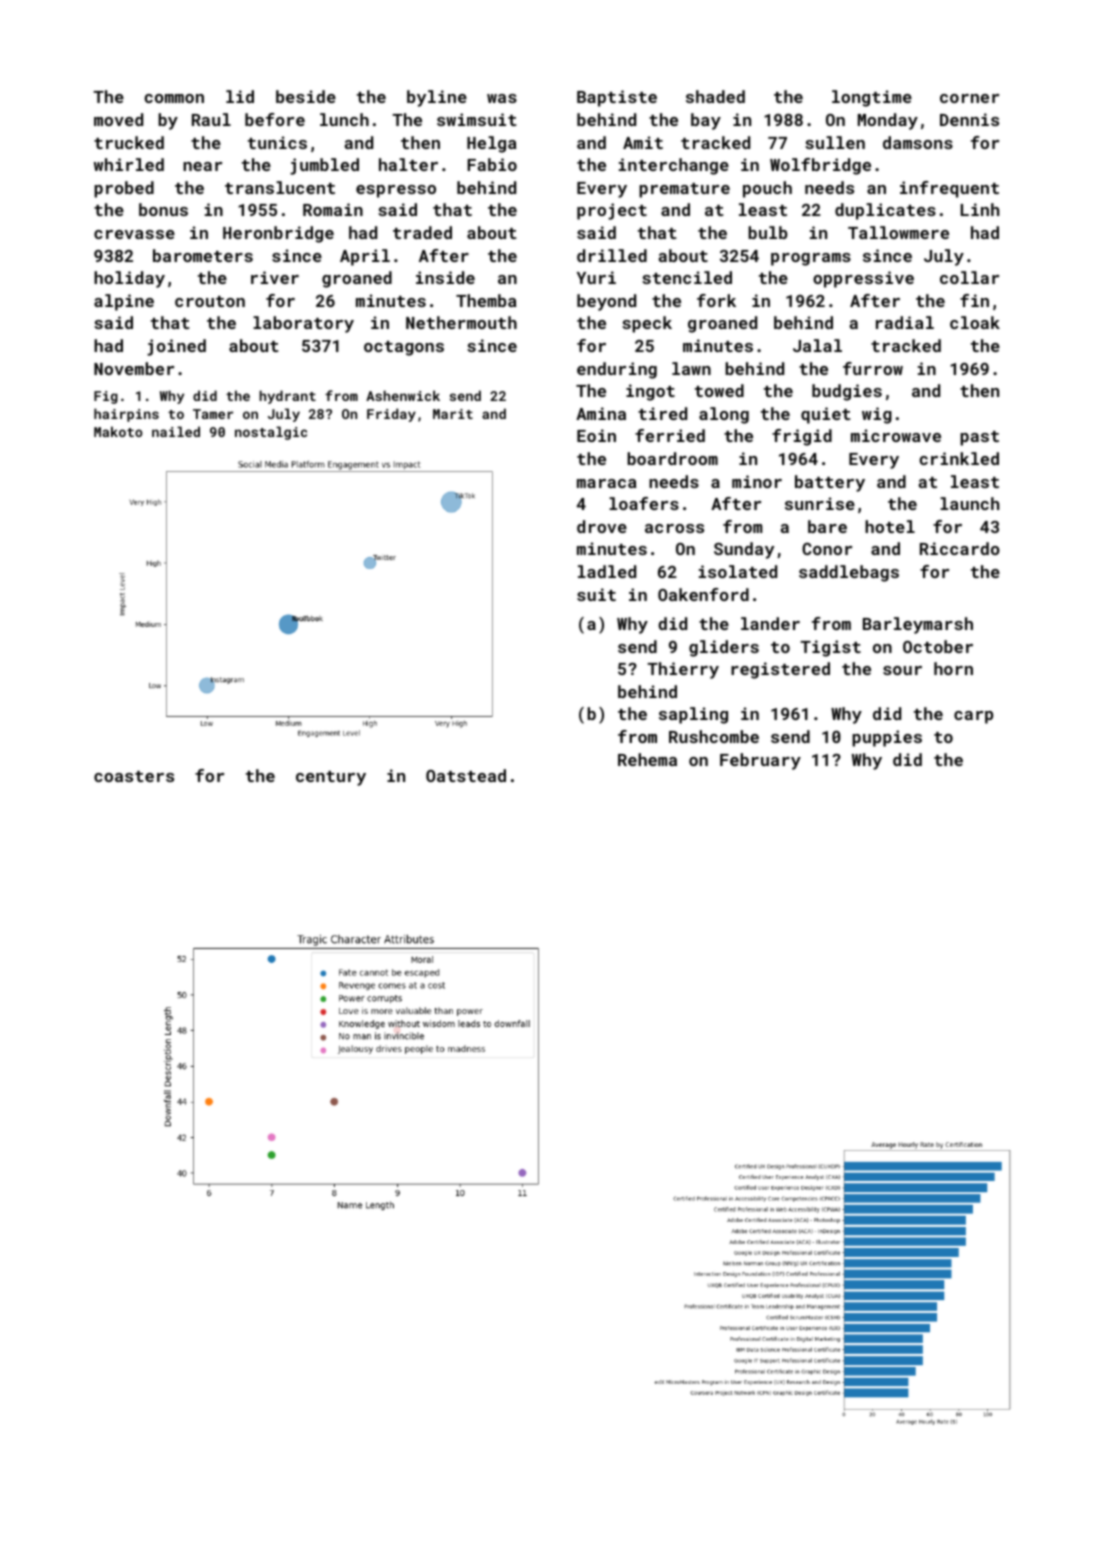 The width and height of the document is (1094, 1554). What do you see at coordinates (453, 414) in the document?
I see `Marit` at bounding box center [453, 414].
